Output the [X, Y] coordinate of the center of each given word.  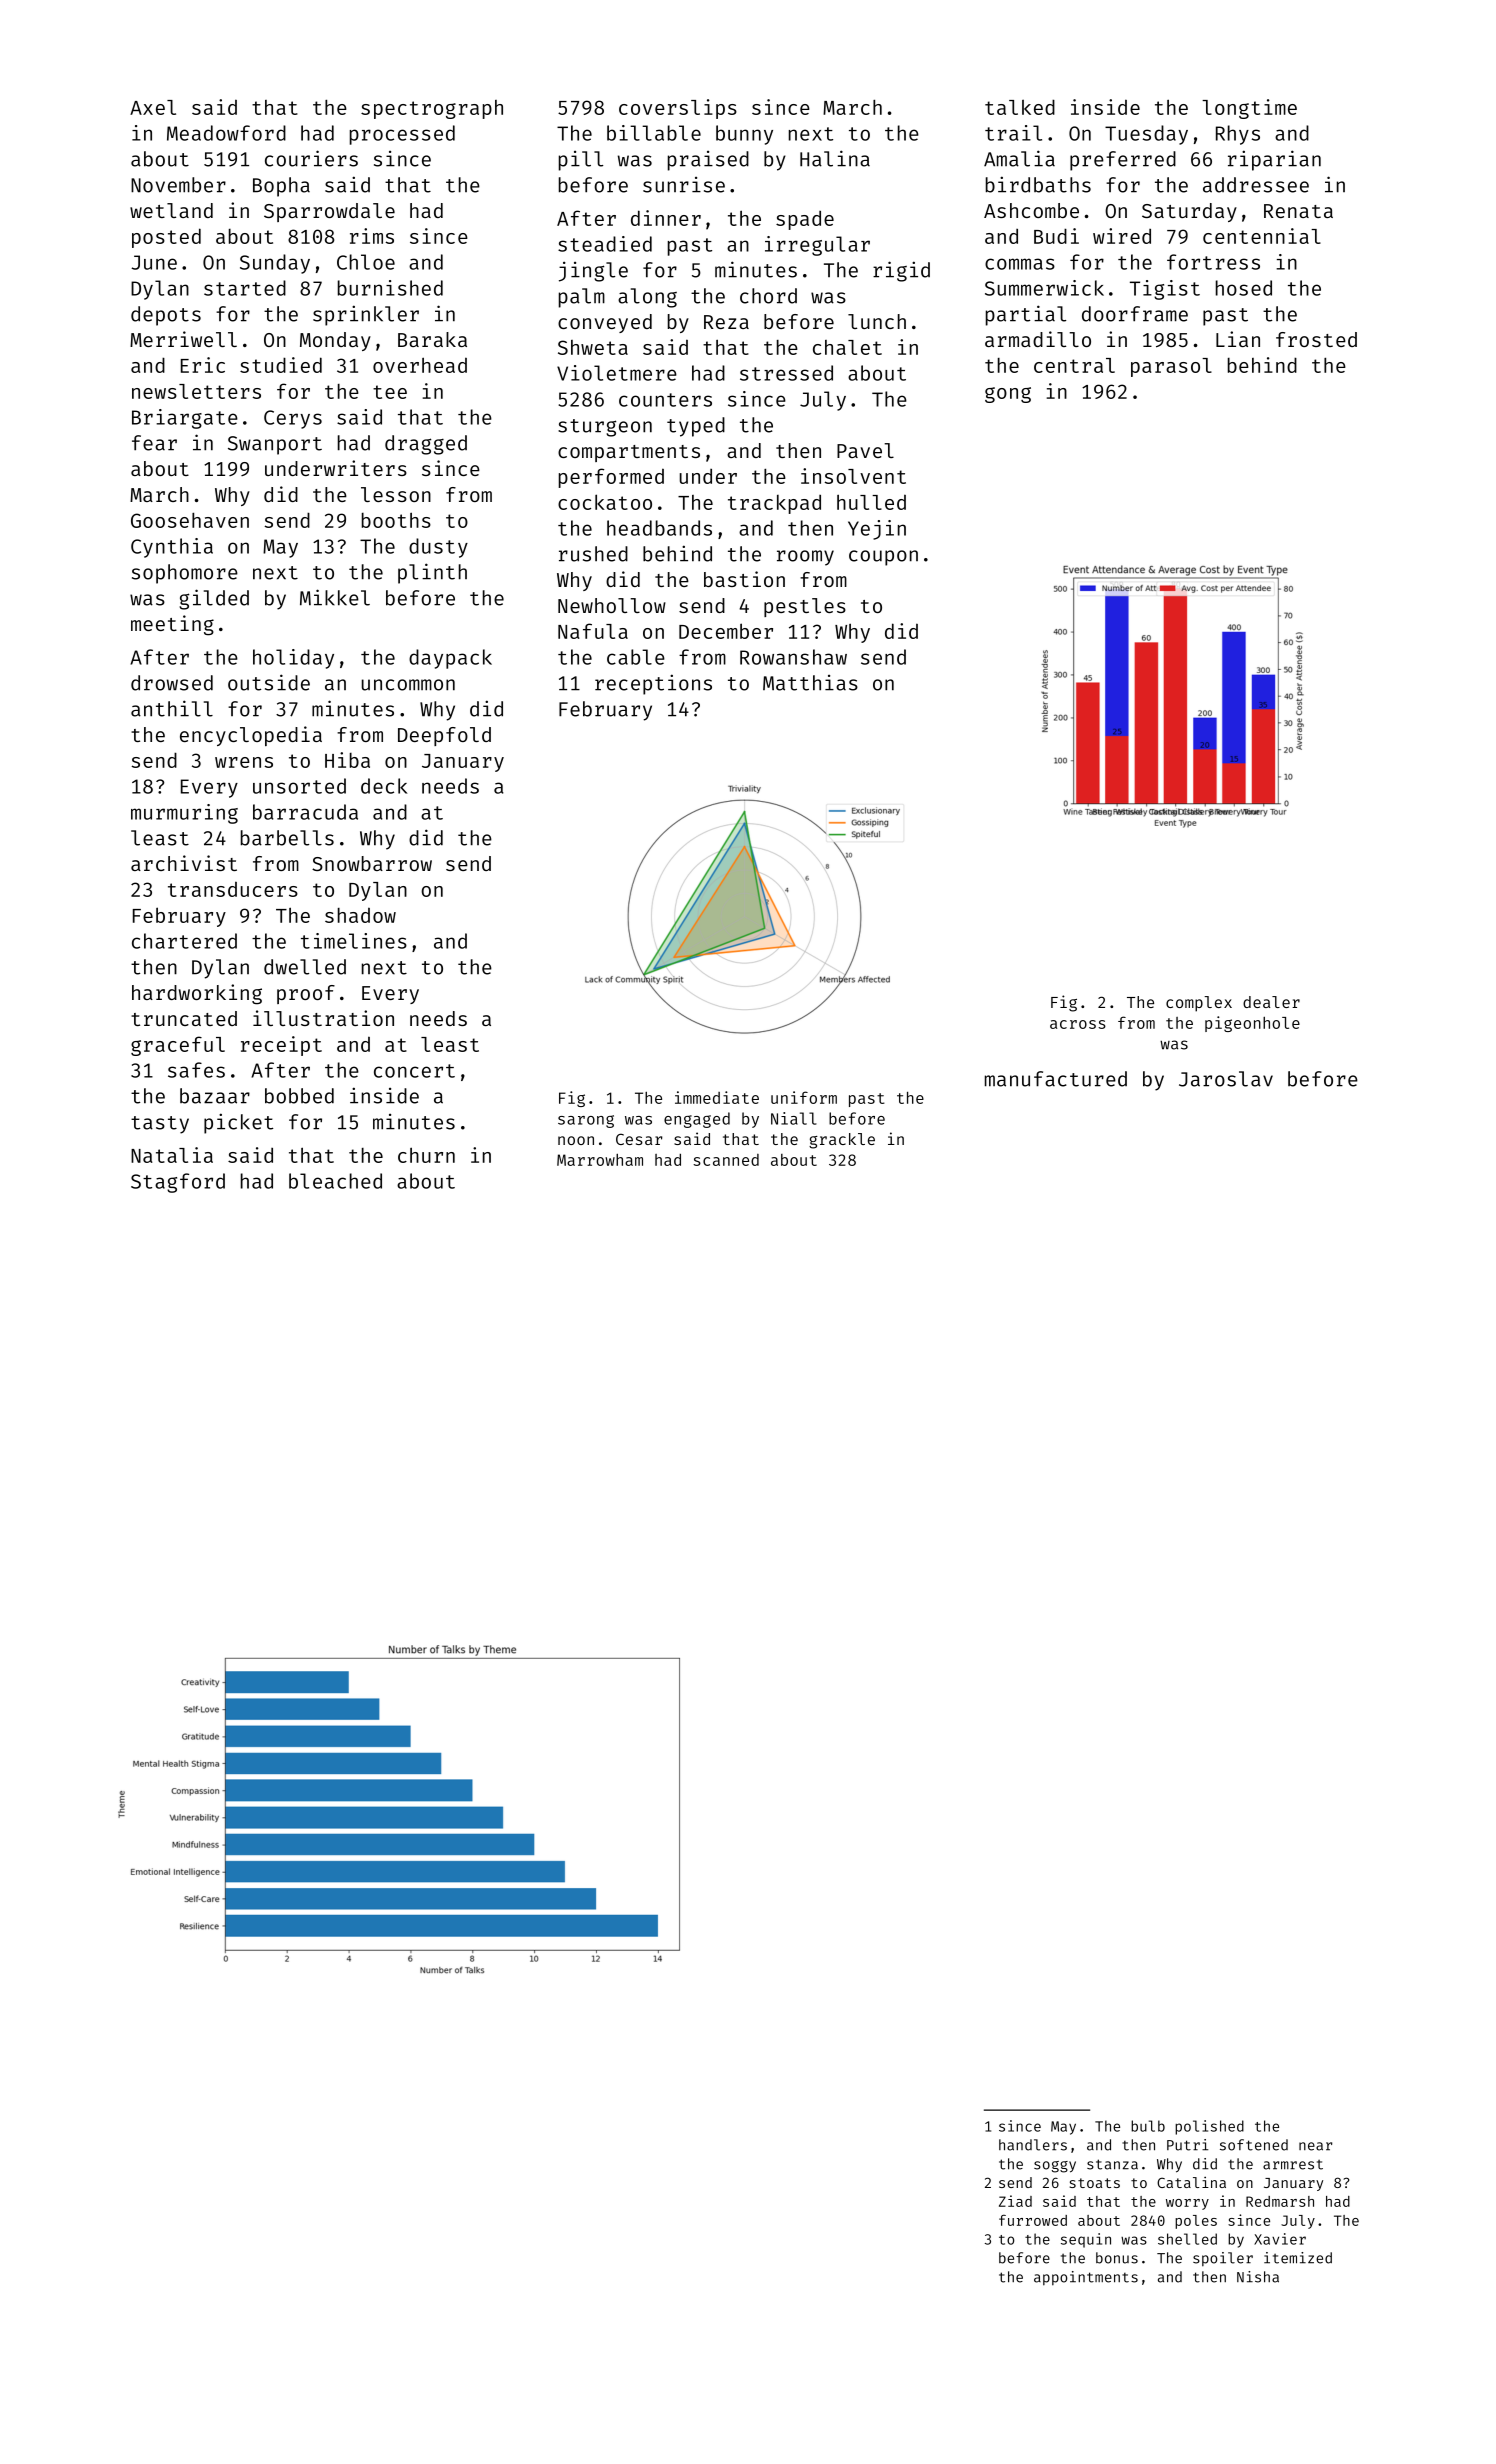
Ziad [1015, 2201]
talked [1020, 107]
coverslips [678, 109]
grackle [842, 1141]
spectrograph [432, 109]
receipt [281, 1046]
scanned [726, 1160]
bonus [1117, 2258]
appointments [1086, 2278]
